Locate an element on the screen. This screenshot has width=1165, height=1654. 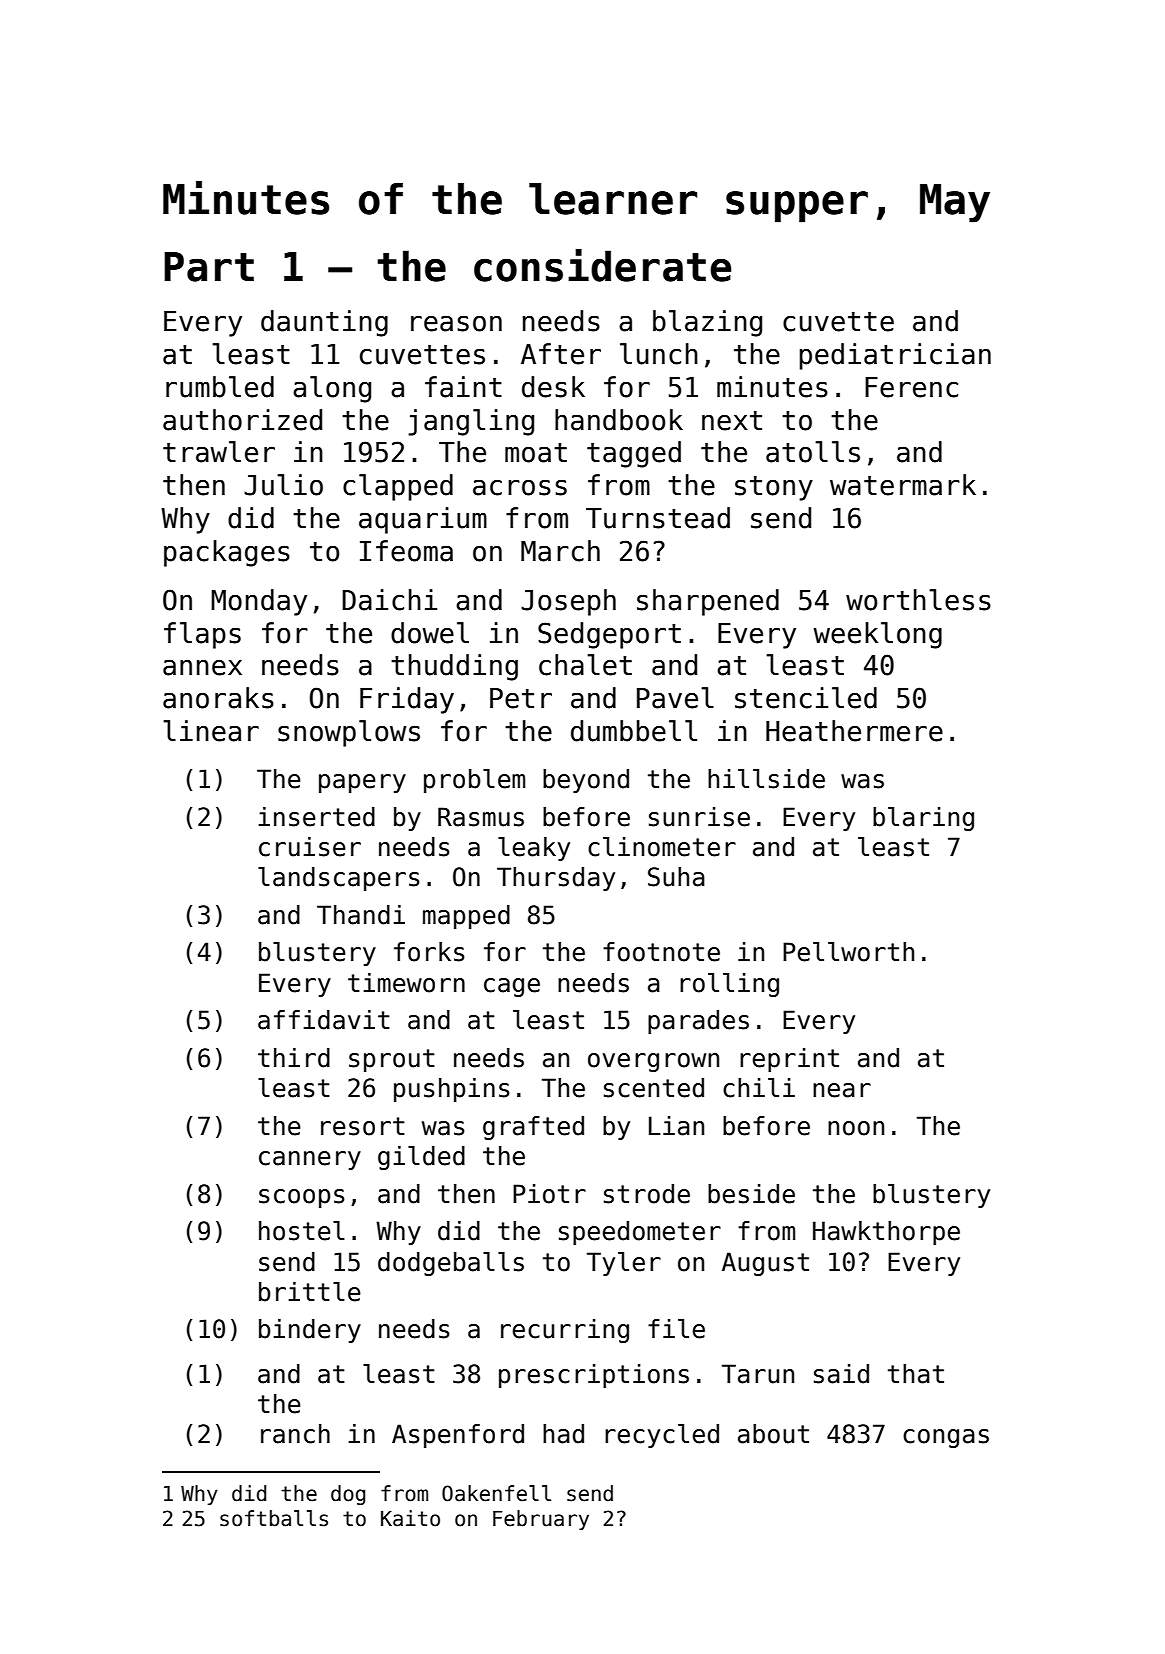
Part is located at coordinates (209, 267).
